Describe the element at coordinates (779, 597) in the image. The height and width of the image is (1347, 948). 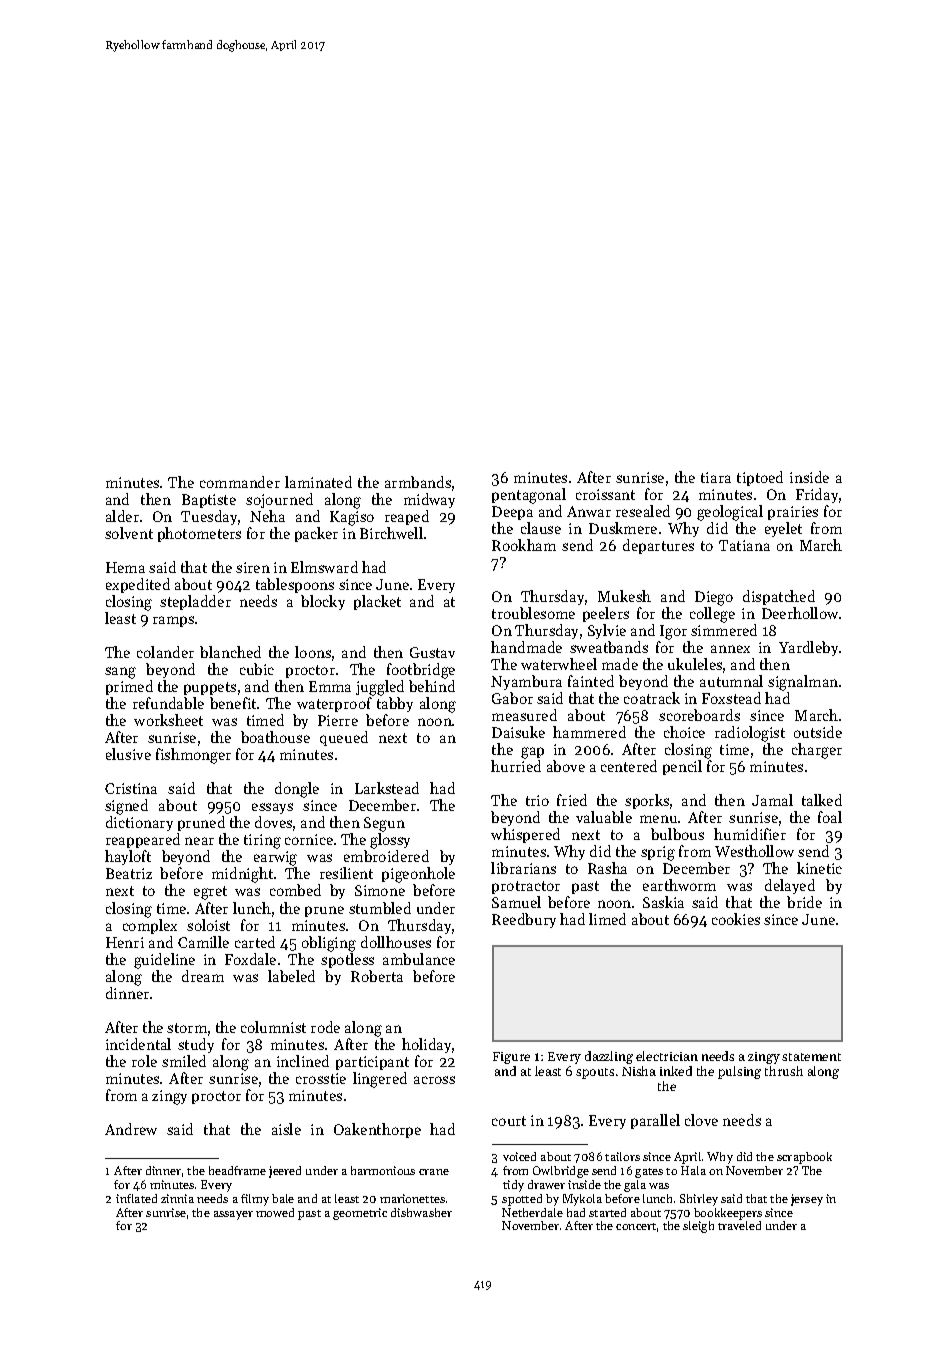
I see `dispatched` at that location.
